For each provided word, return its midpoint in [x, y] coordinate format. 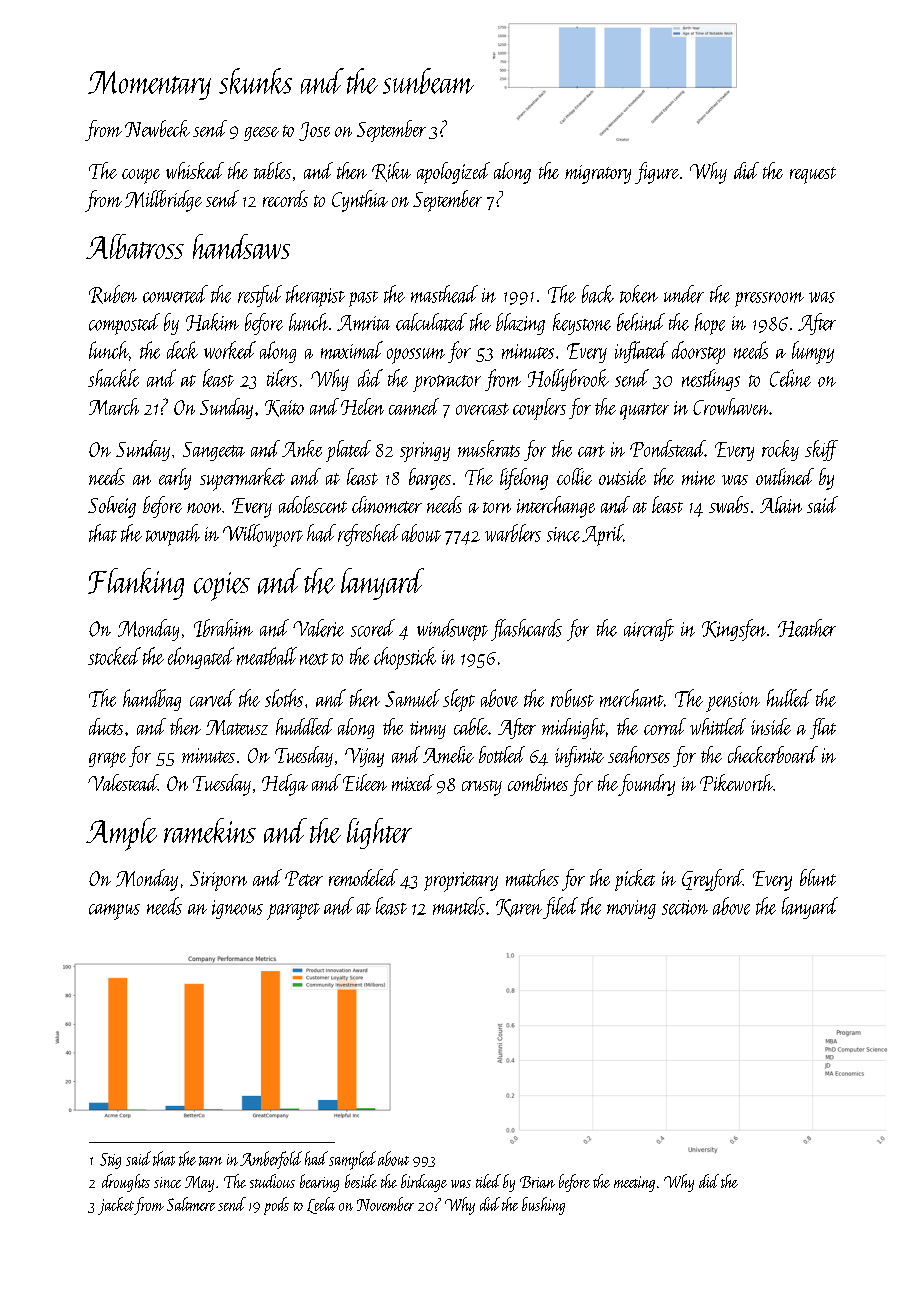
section [685, 907]
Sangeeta [214, 451]
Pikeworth [736, 782]
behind [641, 322]
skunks [255, 81]
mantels [459, 906]
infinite [579, 756]
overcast [482, 409]
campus [114, 912]
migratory [598, 174]
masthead [444, 294]
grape [107, 760]
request [813, 175]
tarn [210, 1161]
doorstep [698, 352]
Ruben [113, 294]
